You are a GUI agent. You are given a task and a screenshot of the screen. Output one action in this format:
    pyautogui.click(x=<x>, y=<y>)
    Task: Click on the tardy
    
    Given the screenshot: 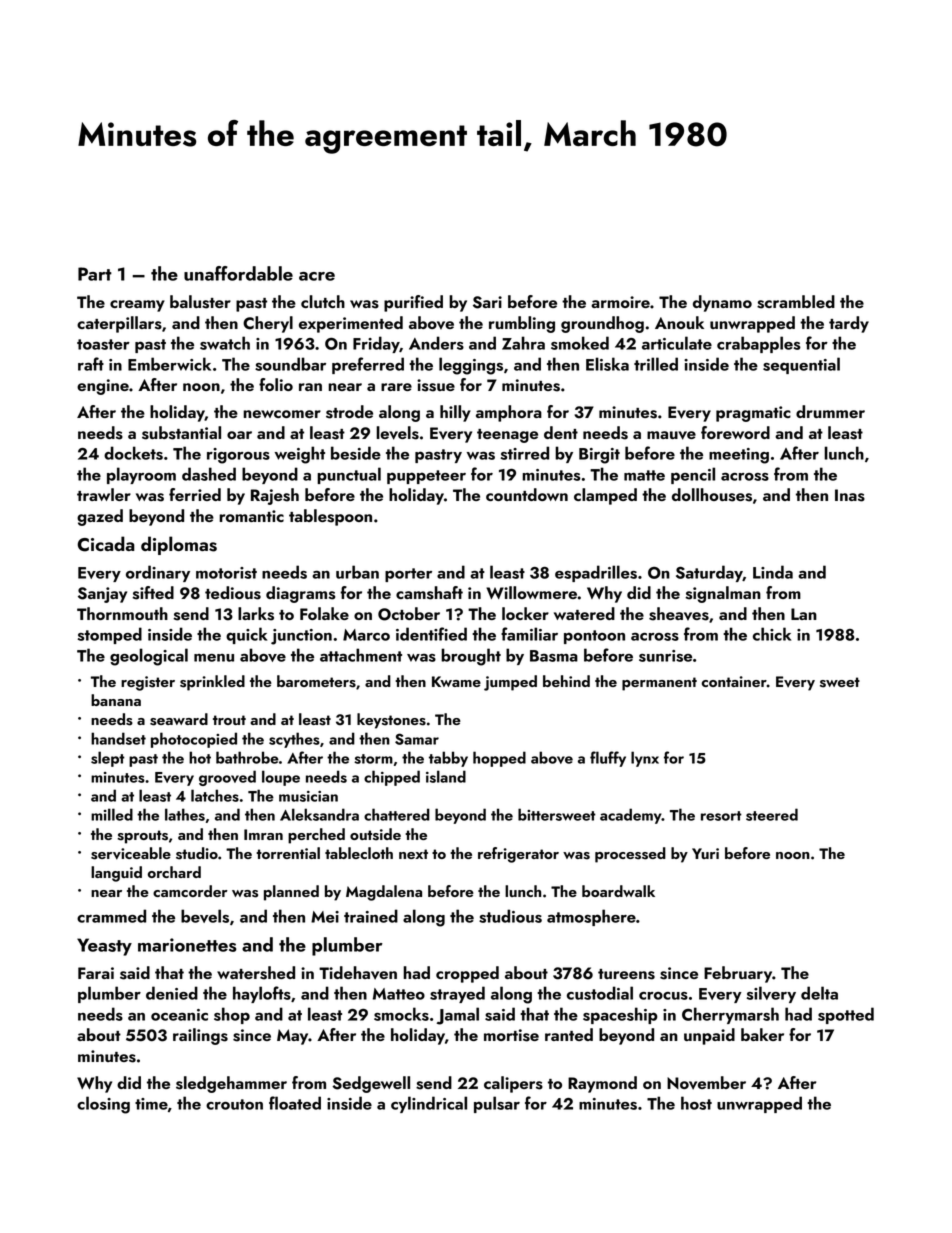 What is the action you would take?
    pyautogui.click(x=849, y=324)
